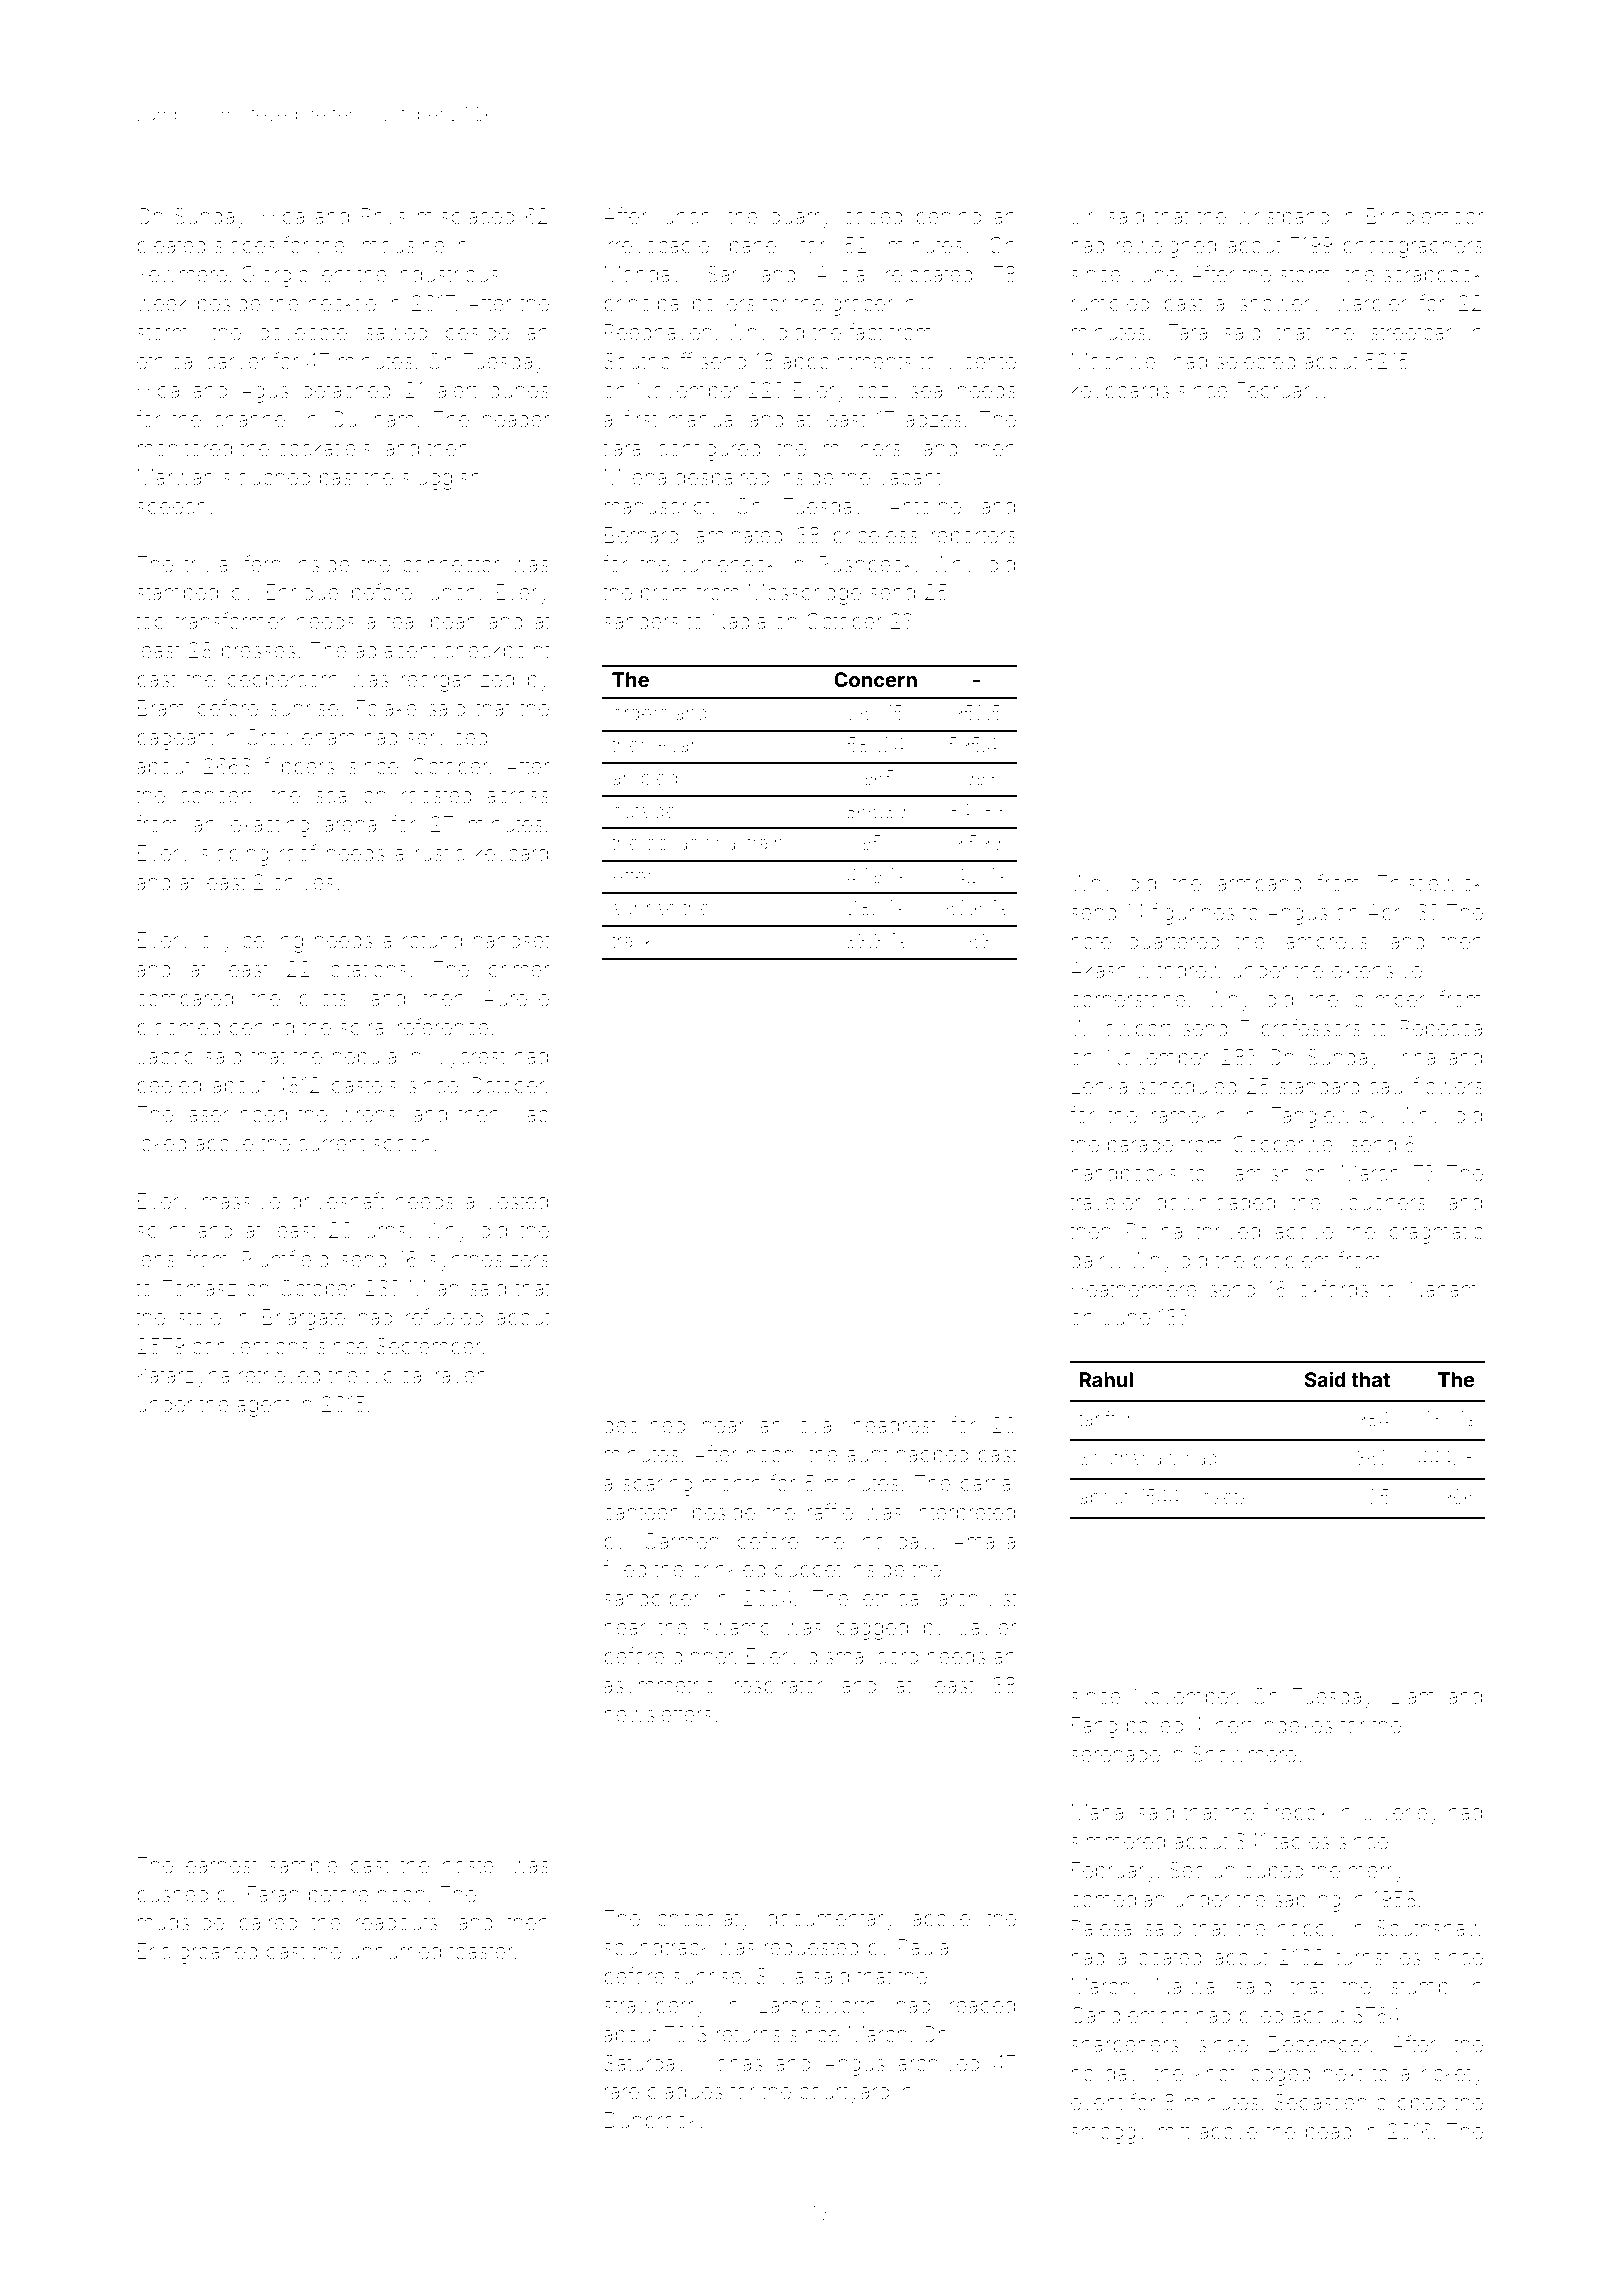  Describe the element at coordinates (1231, 1725) in the screenshot. I see `inert` at that location.
